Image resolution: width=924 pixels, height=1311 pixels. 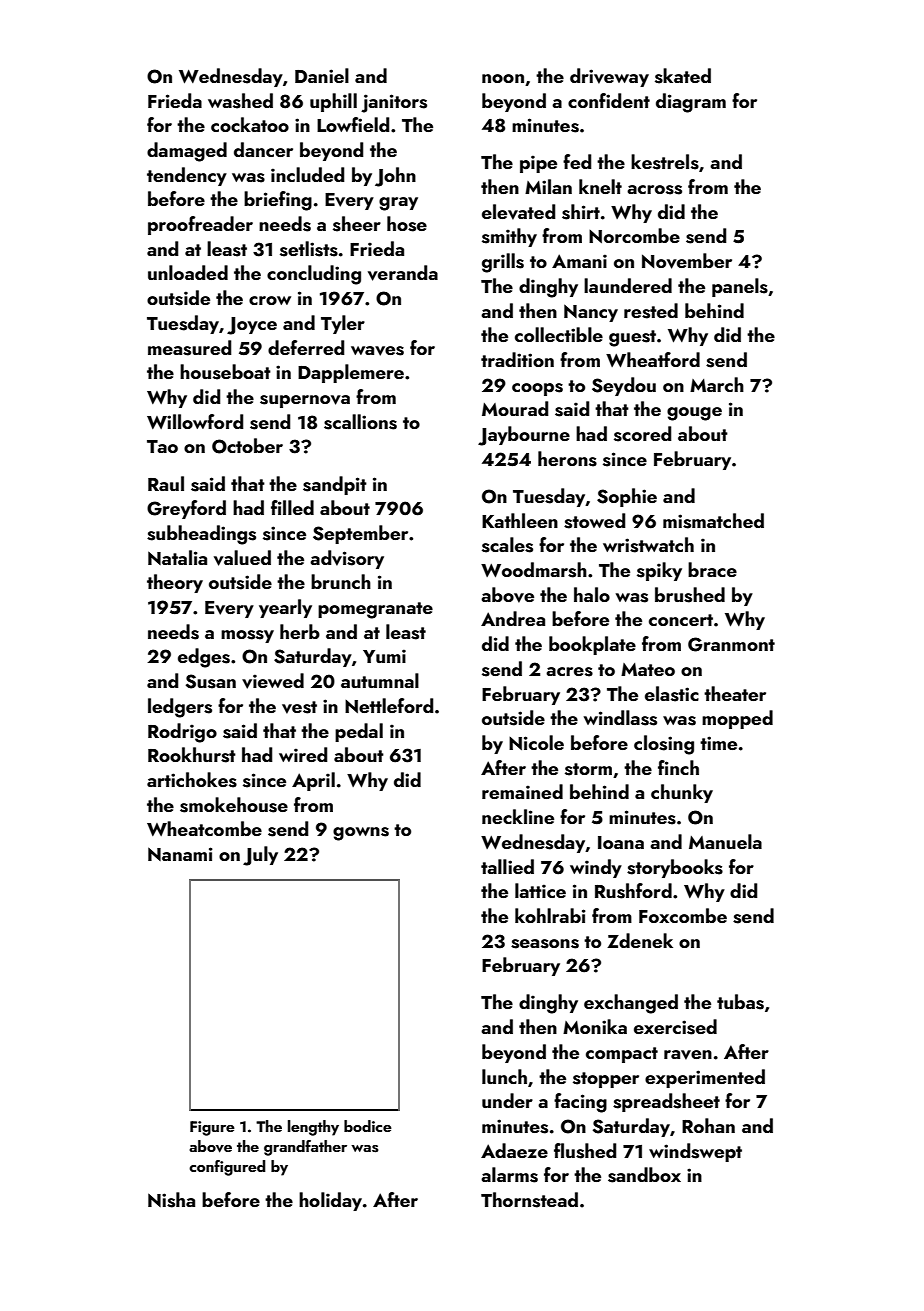 I want to click on Manuela, so click(x=725, y=841).
